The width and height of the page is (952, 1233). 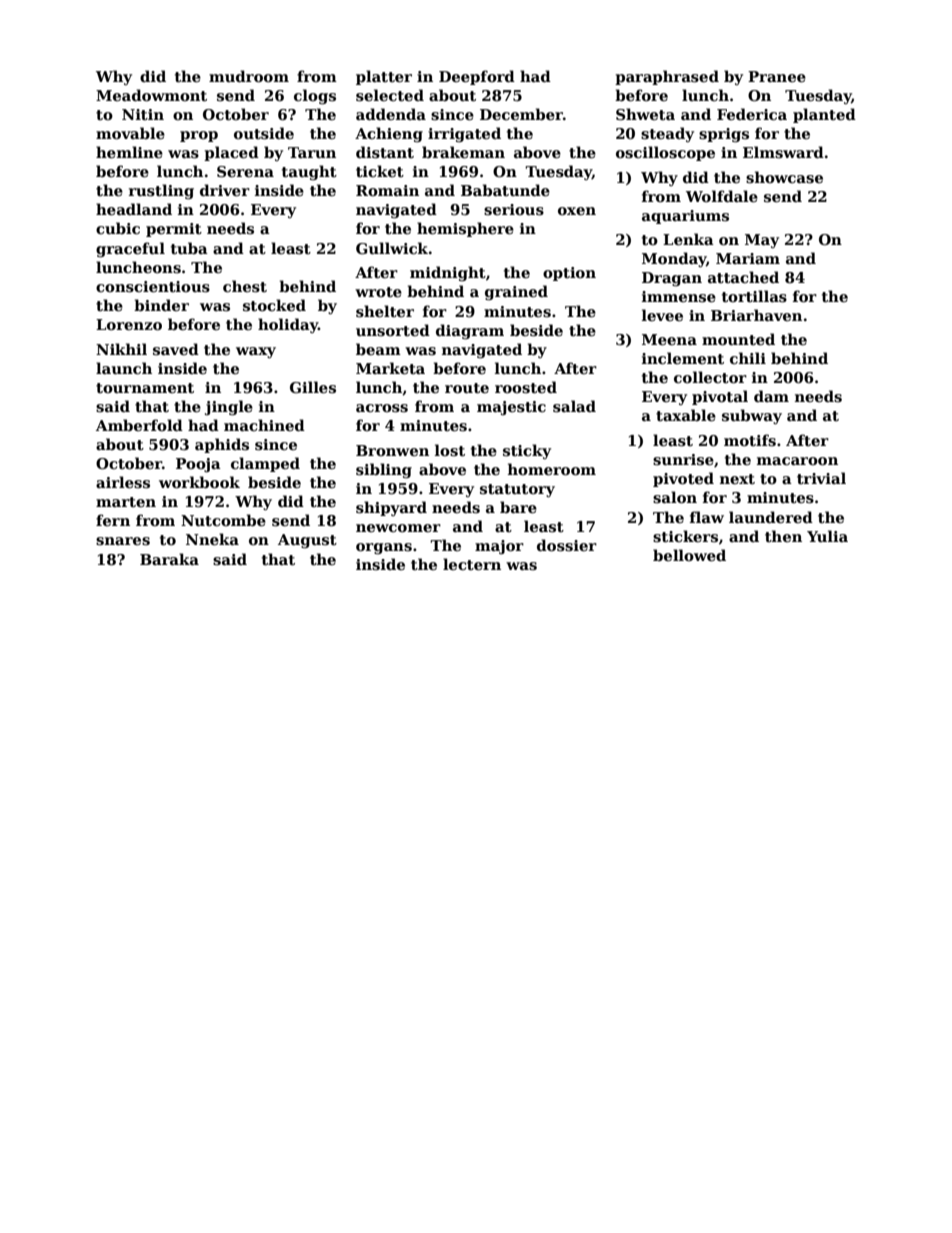 What do you see at coordinates (567, 545) in the page?
I see `dossier` at bounding box center [567, 545].
